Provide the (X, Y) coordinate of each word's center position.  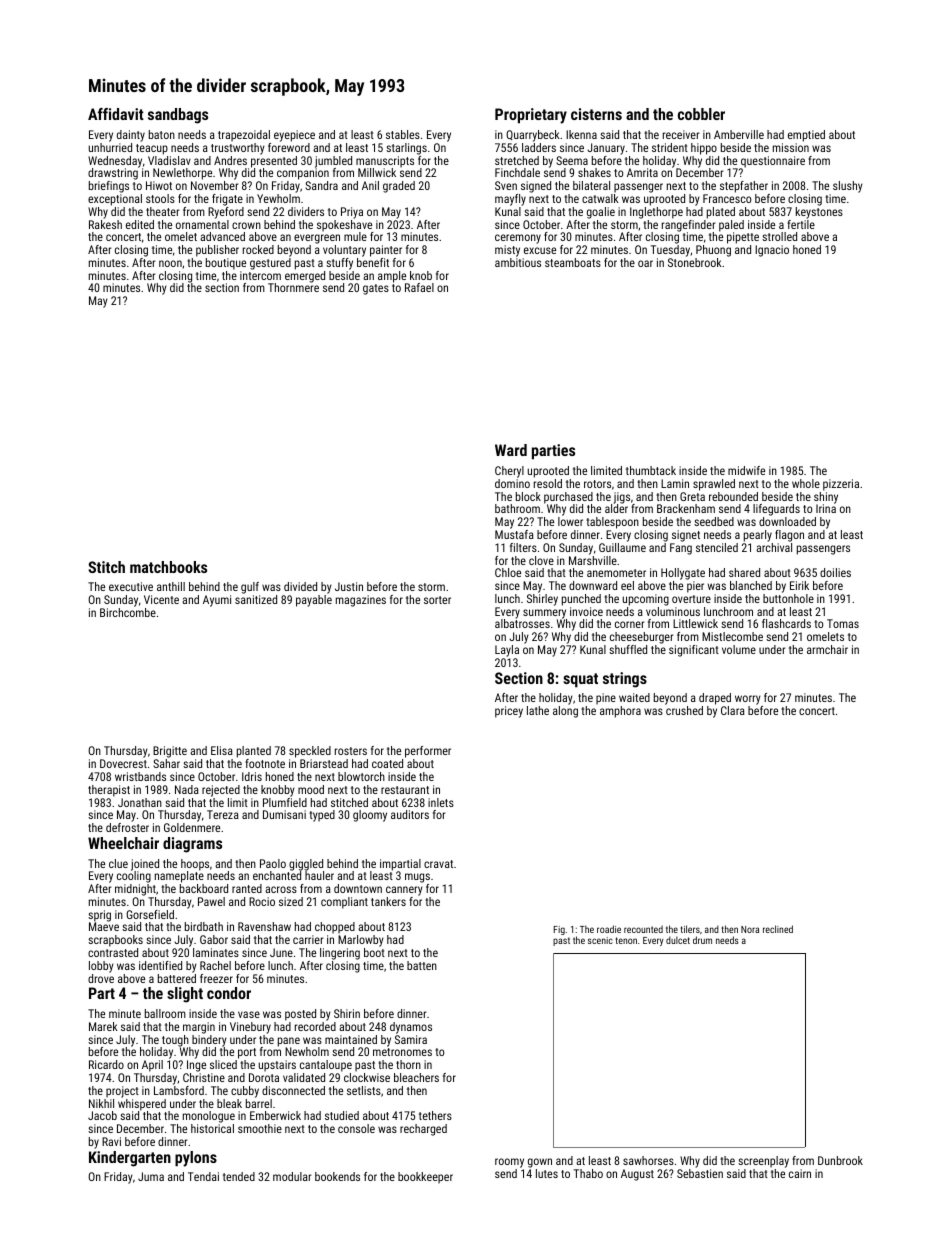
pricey (509, 712)
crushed (684, 710)
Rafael (419, 287)
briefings (109, 187)
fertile (801, 224)
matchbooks (168, 567)
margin (199, 1028)
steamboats (573, 262)
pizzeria (841, 485)
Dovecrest (123, 763)
